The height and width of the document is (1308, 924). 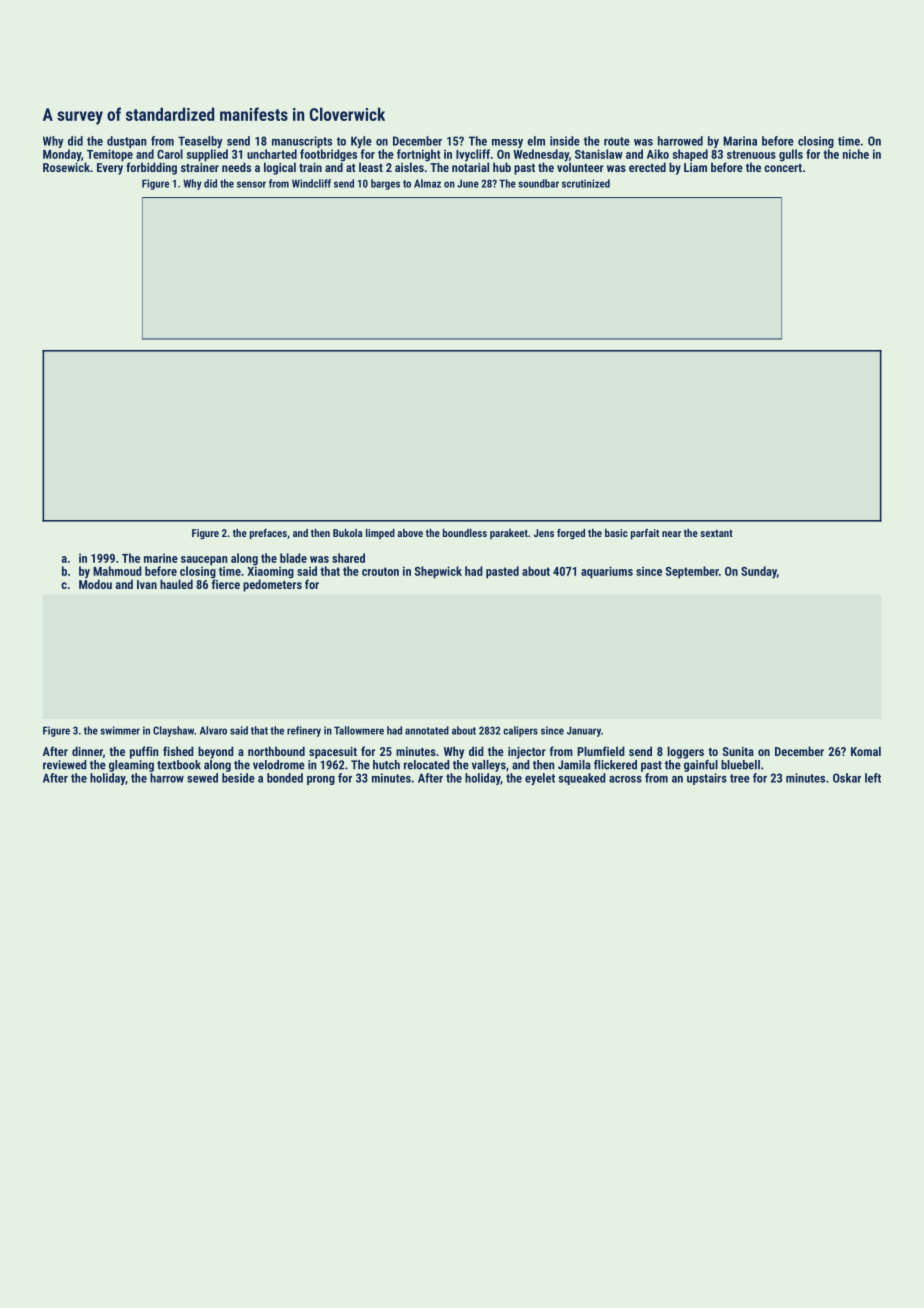 What do you see at coordinates (695, 167) in the document?
I see `Liam` at bounding box center [695, 167].
